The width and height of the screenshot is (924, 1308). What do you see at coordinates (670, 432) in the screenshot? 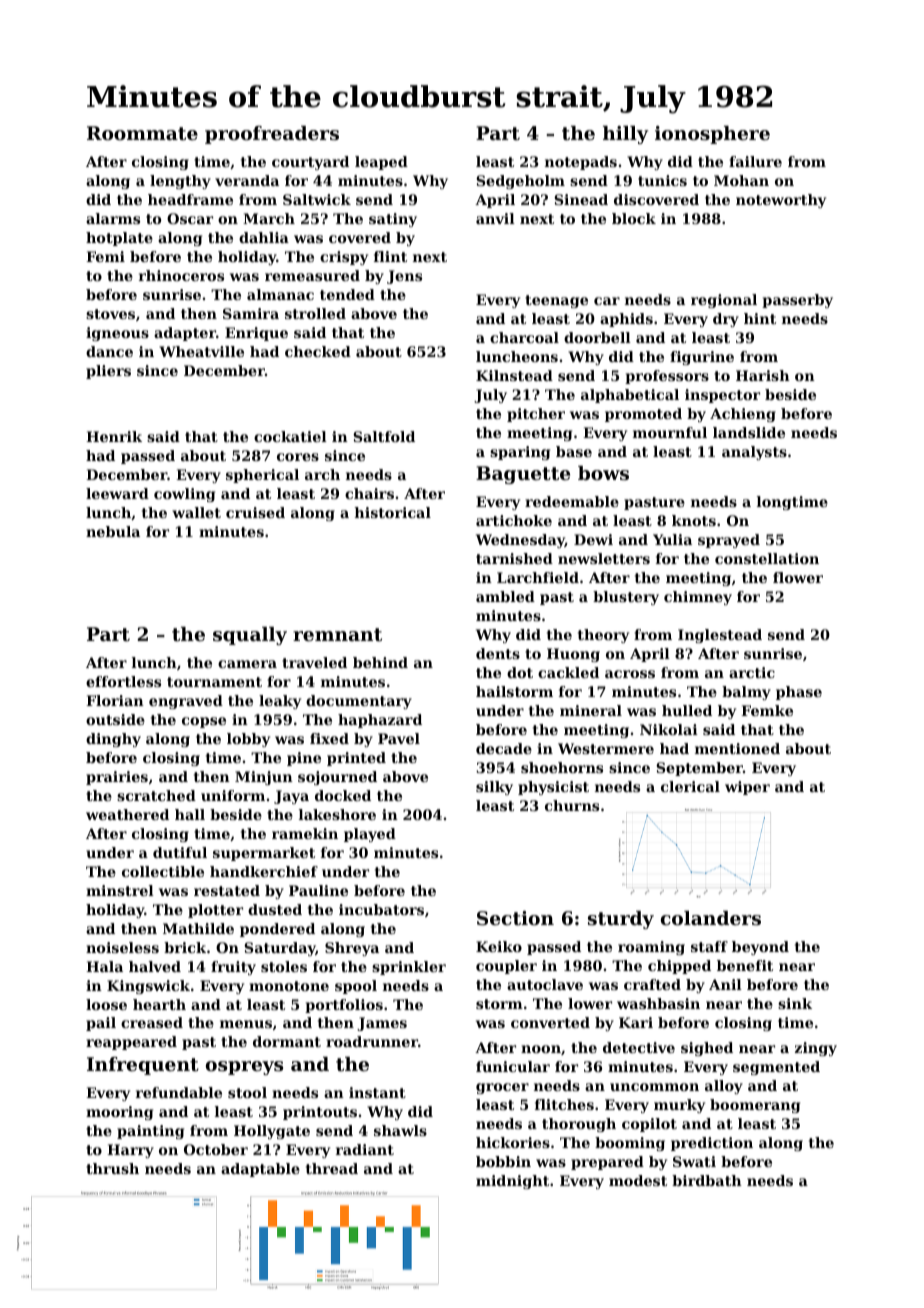
I see `mournful` at bounding box center [670, 432].
